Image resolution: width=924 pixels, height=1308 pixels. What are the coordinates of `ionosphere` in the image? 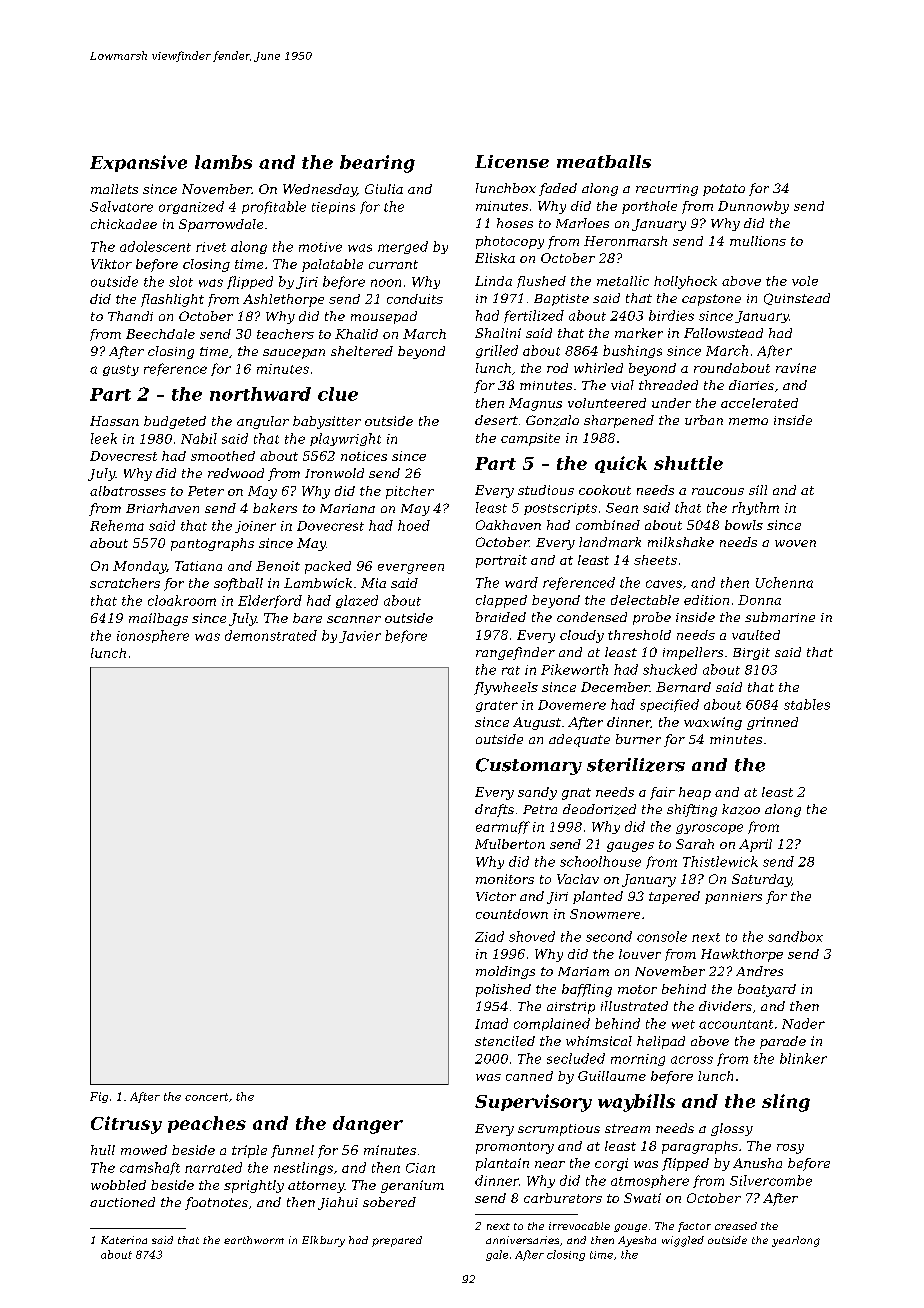 It's located at (153, 636).
